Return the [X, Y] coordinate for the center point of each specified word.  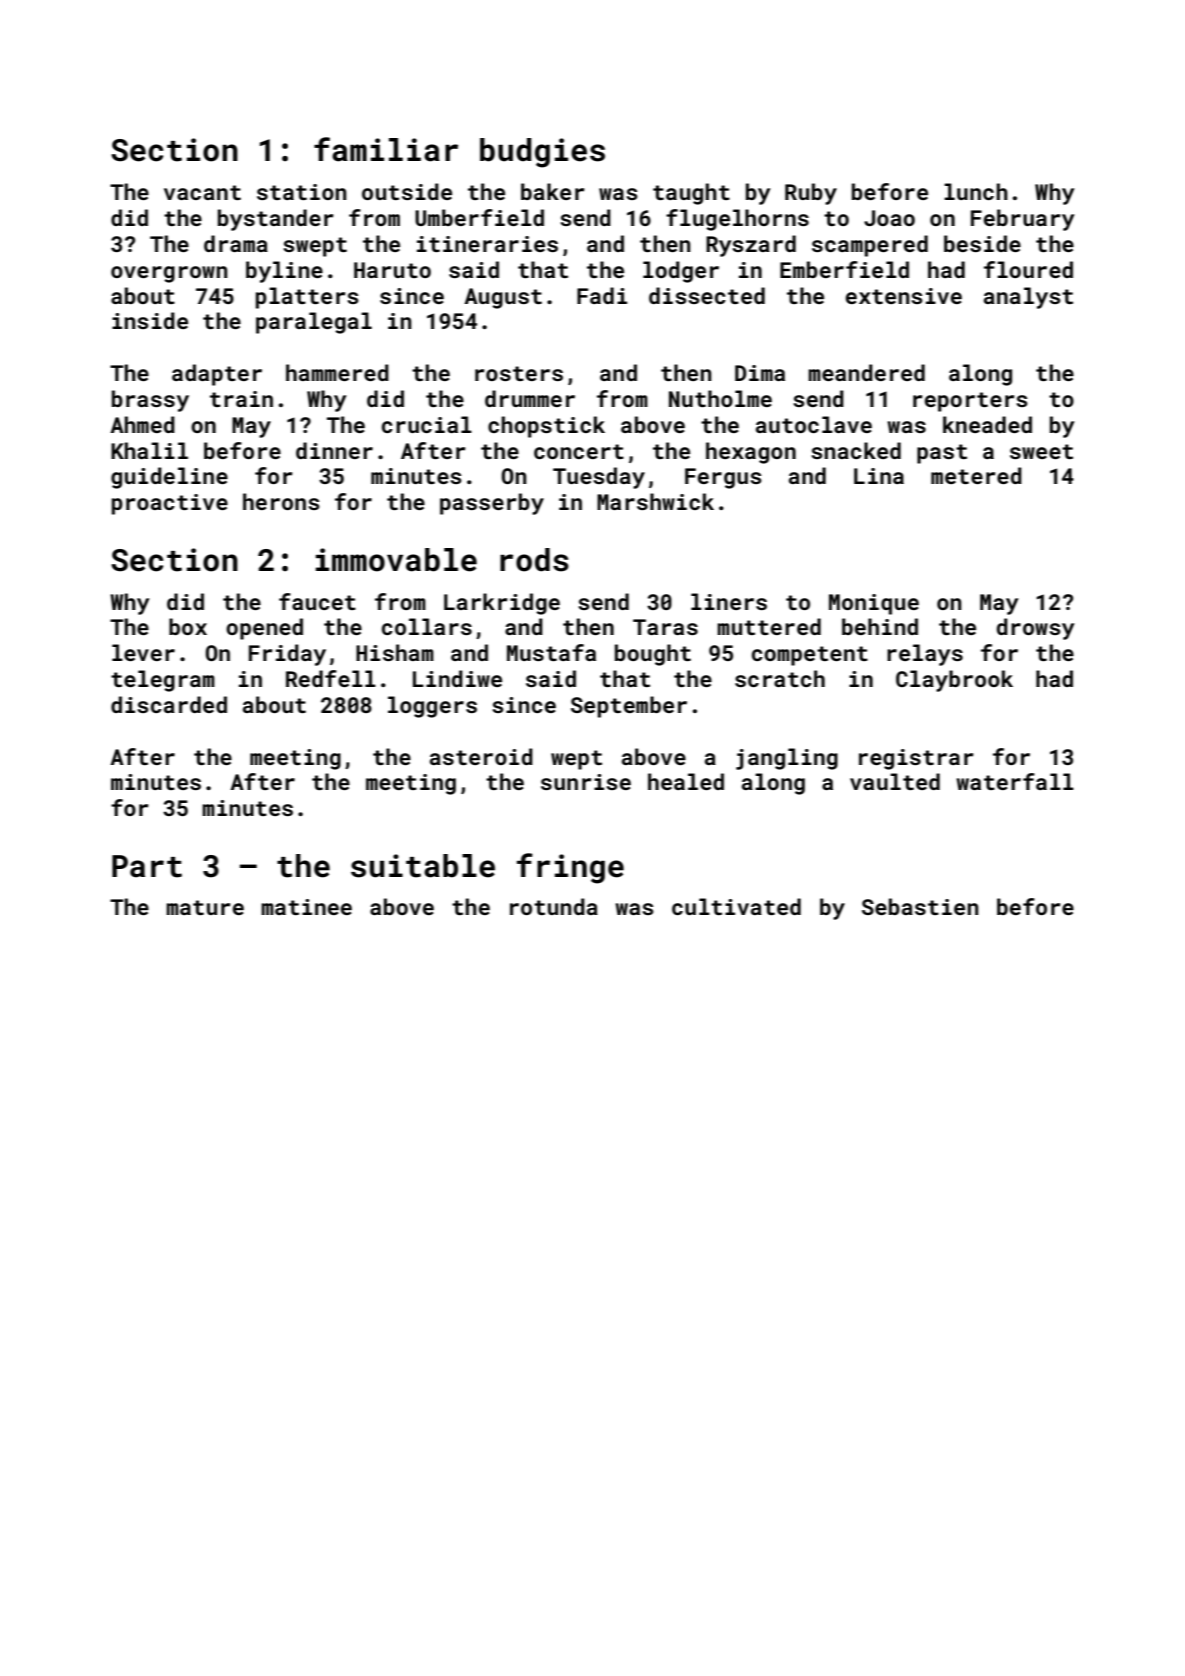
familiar [386, 149]
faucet [317, 601]
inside [150, 320]
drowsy [1035, 629]
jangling [787, 759]
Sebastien [920, 906]
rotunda [554, 906]
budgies [542, 153]
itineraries [487, 244]
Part [147, 866]
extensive [904, 296]
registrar [916, 759]
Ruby [811, 194]
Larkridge [502, 604]
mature [205, 907]
